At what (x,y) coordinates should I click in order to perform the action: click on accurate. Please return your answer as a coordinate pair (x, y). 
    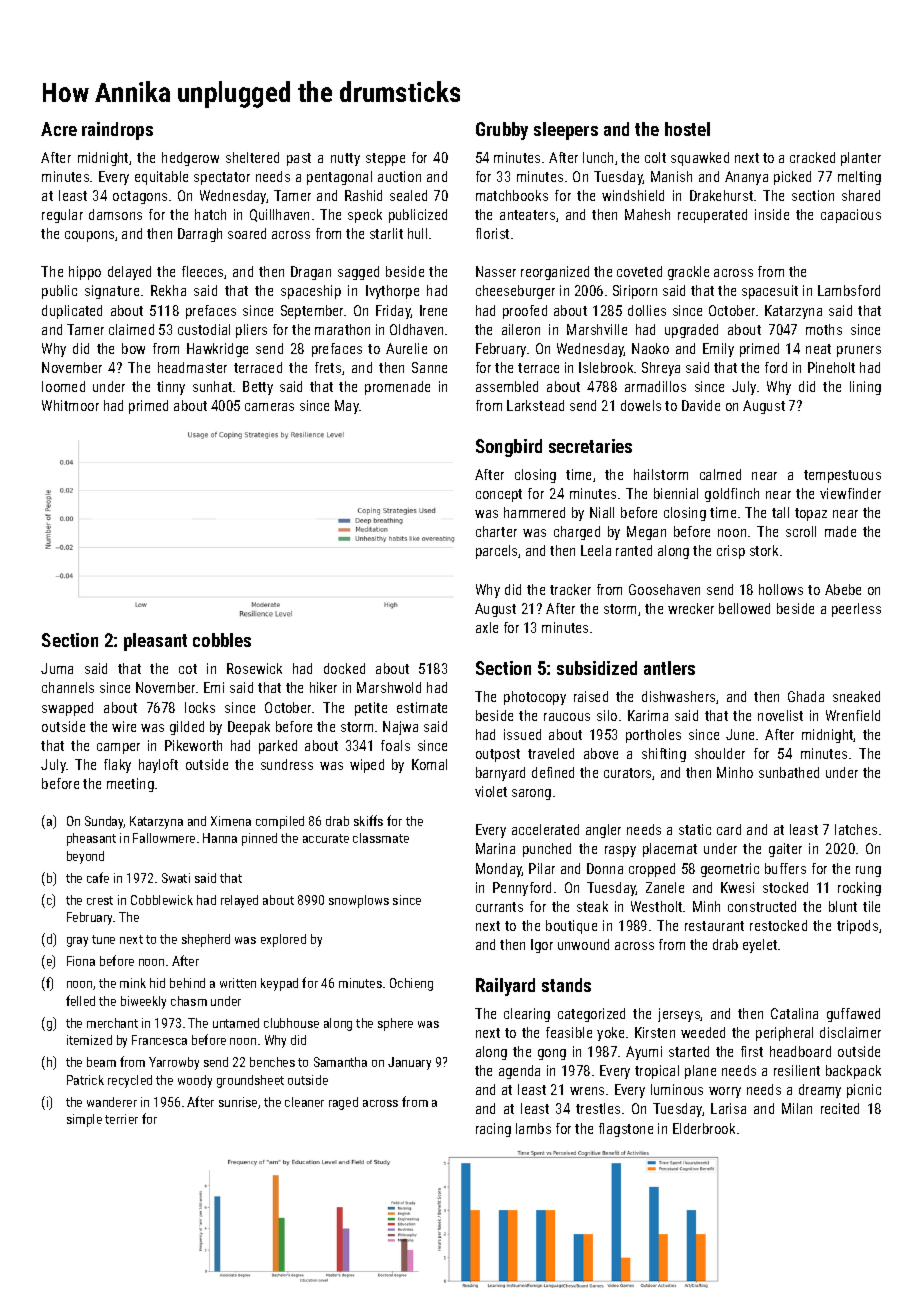
    Looking at the image, I should click on (326, 838).
